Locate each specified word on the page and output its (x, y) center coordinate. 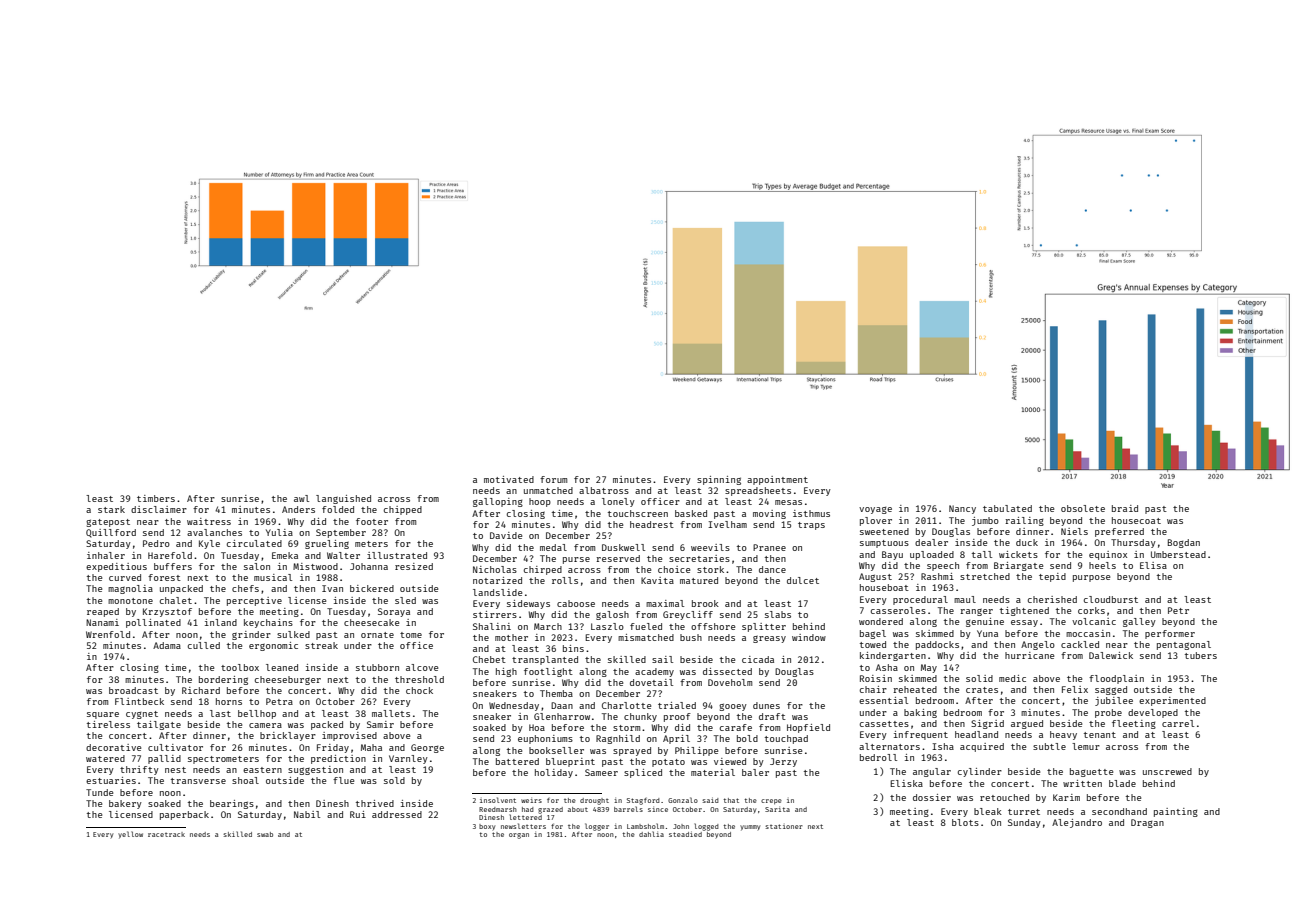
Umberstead (1178, 554)
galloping (498, 502)
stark (111, 509)
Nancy (962, 509)
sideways (528, 604)
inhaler (106, 555)
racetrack (166, 834)
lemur (1086, 746)
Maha (371, 747)
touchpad (786, 739)
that (731, 800)
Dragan (1147, 823)
